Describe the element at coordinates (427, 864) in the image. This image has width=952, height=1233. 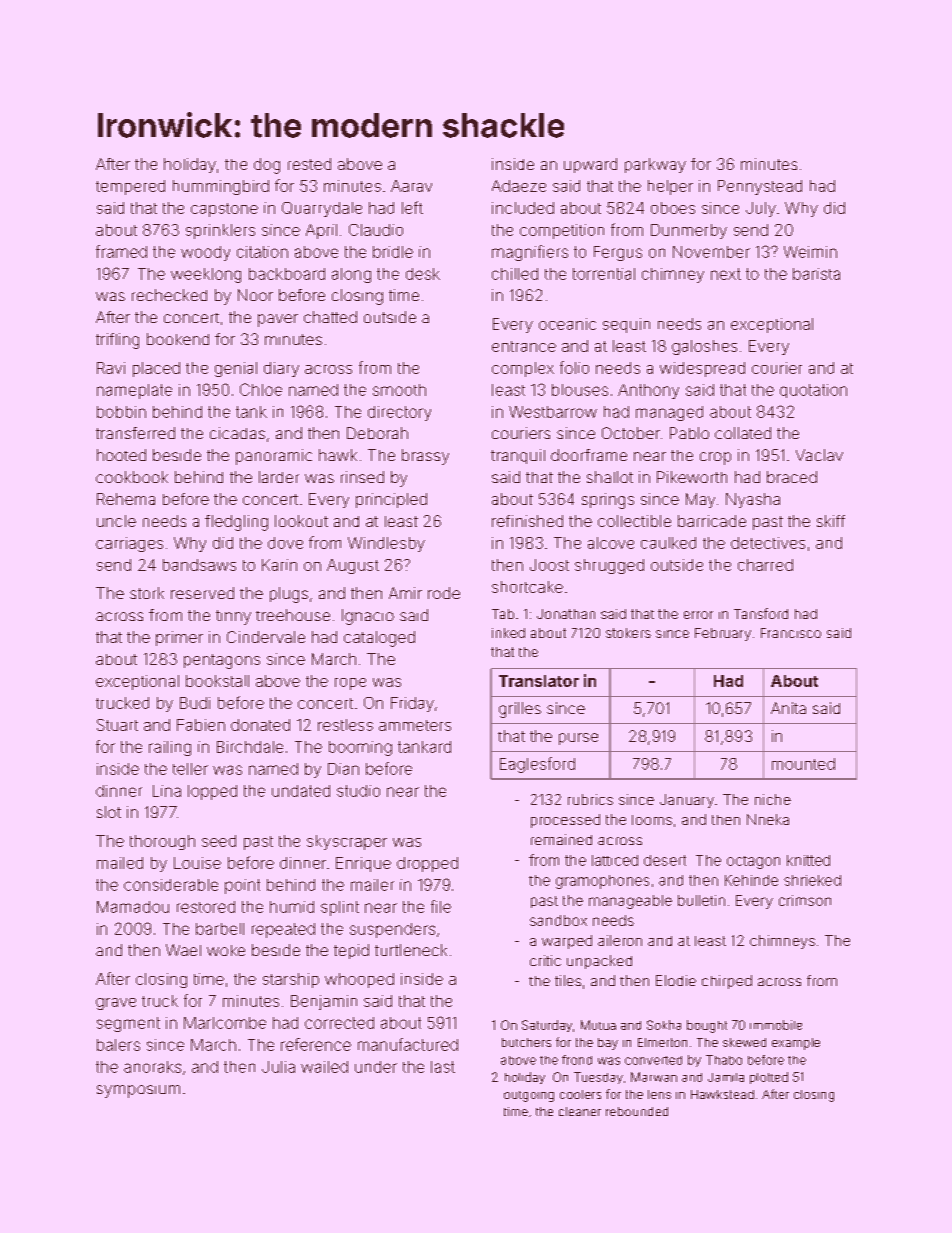
I see `dropped` at that location.
